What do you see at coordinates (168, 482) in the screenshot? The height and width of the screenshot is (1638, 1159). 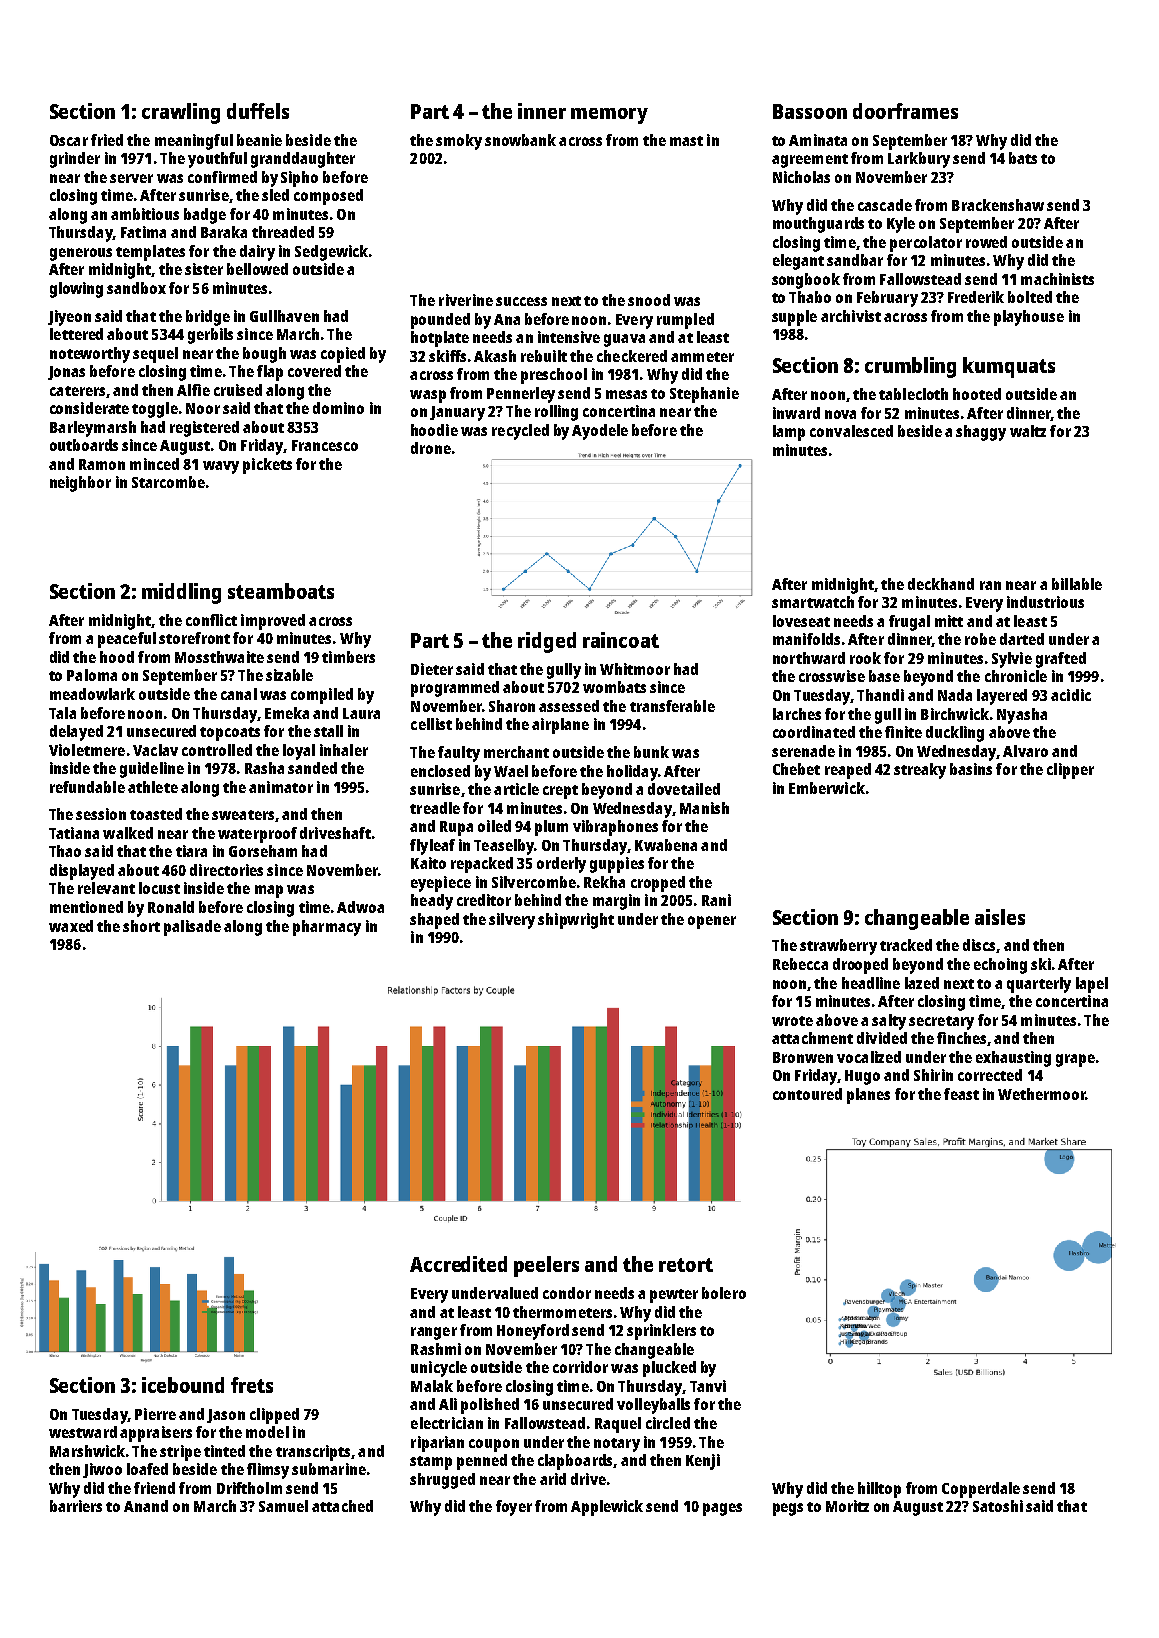 I see `Starcombe` at bounding box center [168, 482].
